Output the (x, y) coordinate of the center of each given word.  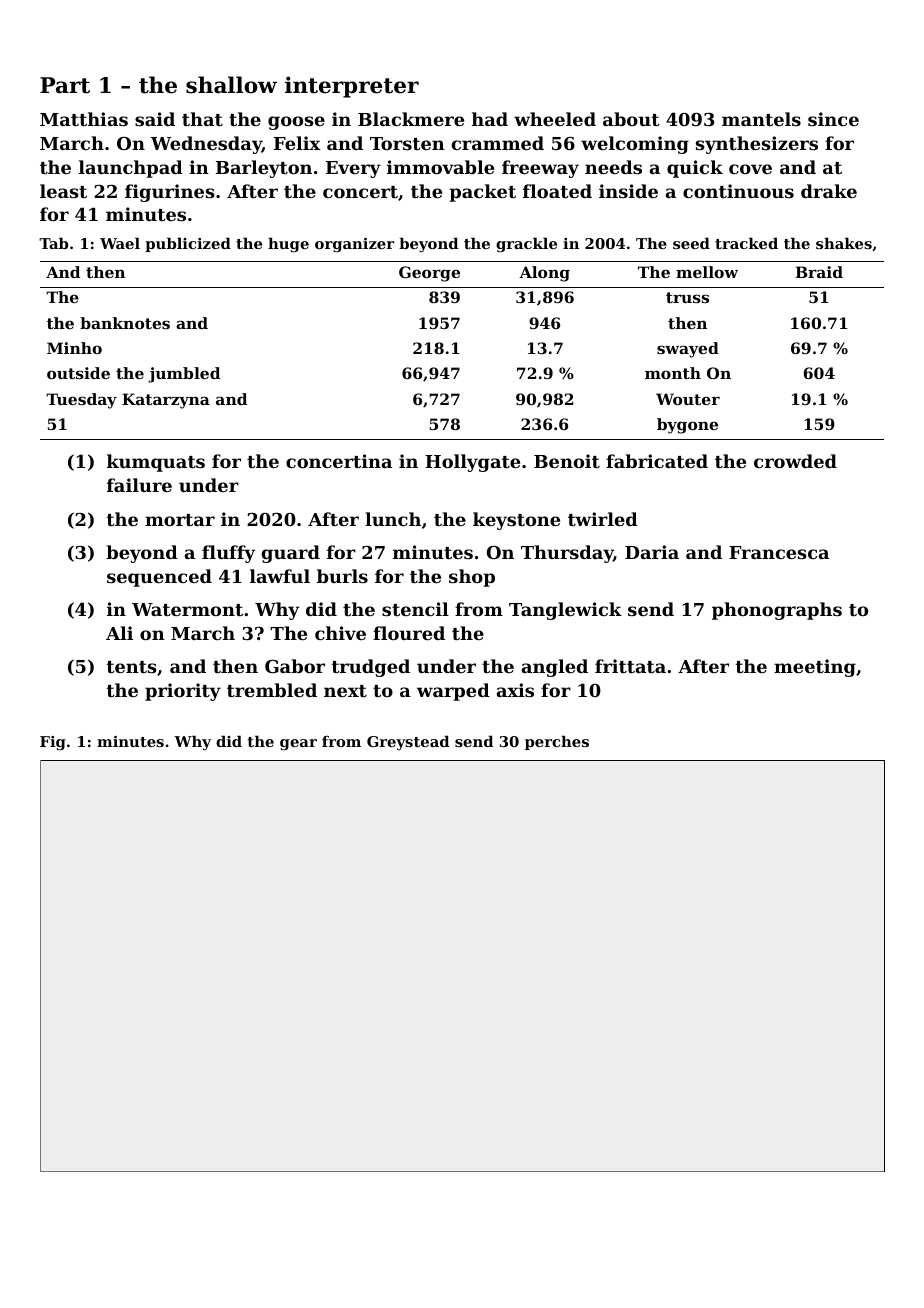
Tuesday (81, 401)
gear (298, 745)
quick (695, 169)
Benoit (567, 461)
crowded (795, 461)
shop (472, 578)
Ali (119, 633)
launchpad (131, 169)
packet (482, 193)
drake (829, 191)
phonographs (777, 611)
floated (557, 191)
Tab (53, 243)
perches (557, 742)
